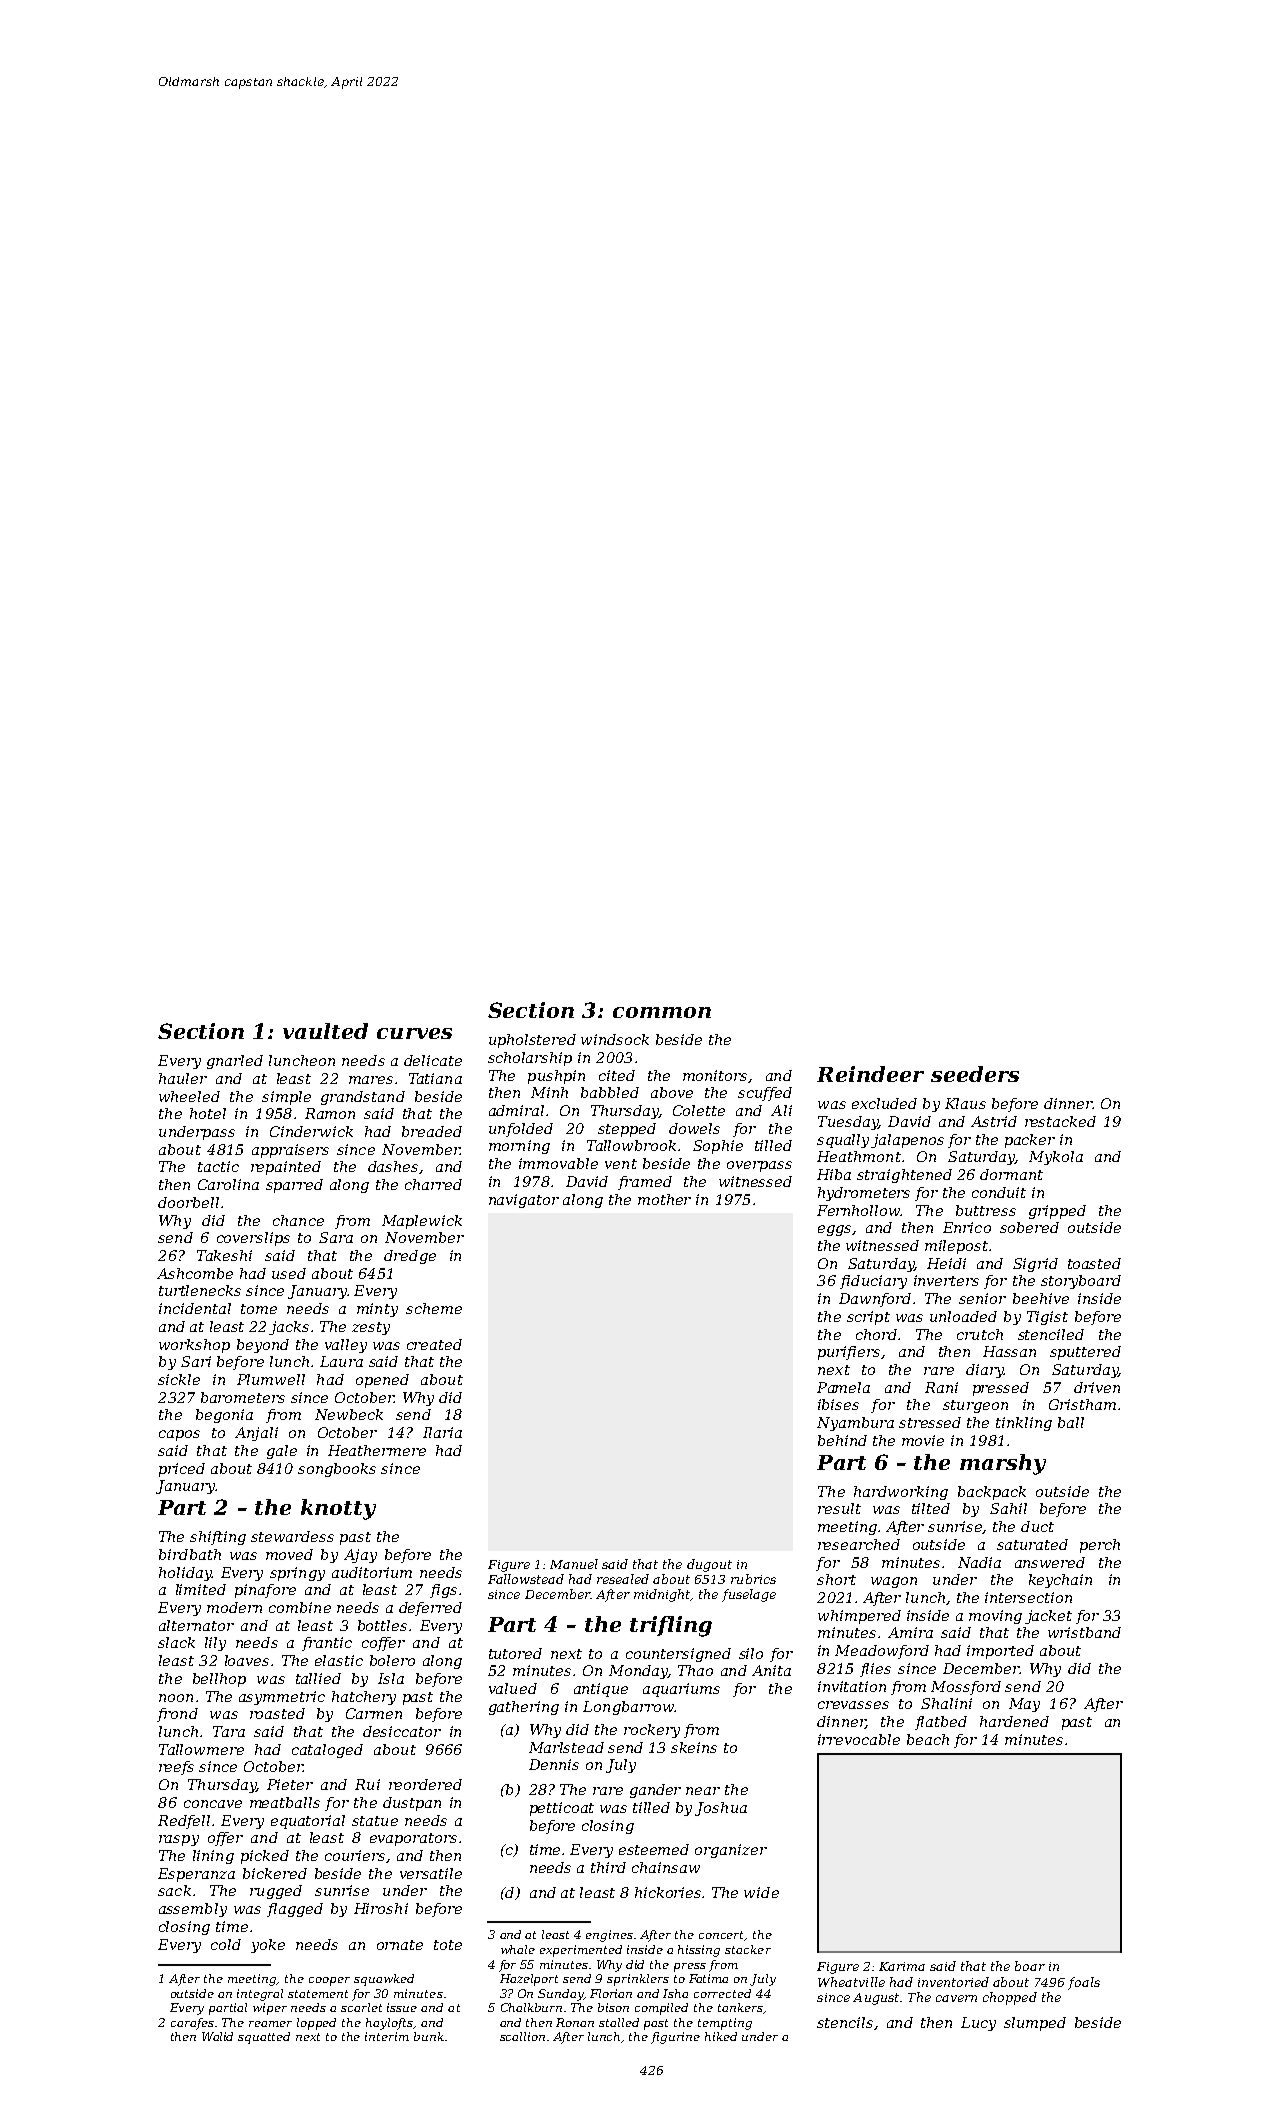 The image size is (1280, 2108). Describe the element at coordinates (377, 1450) in the screenshot. I see `Heathermere` at that location.
